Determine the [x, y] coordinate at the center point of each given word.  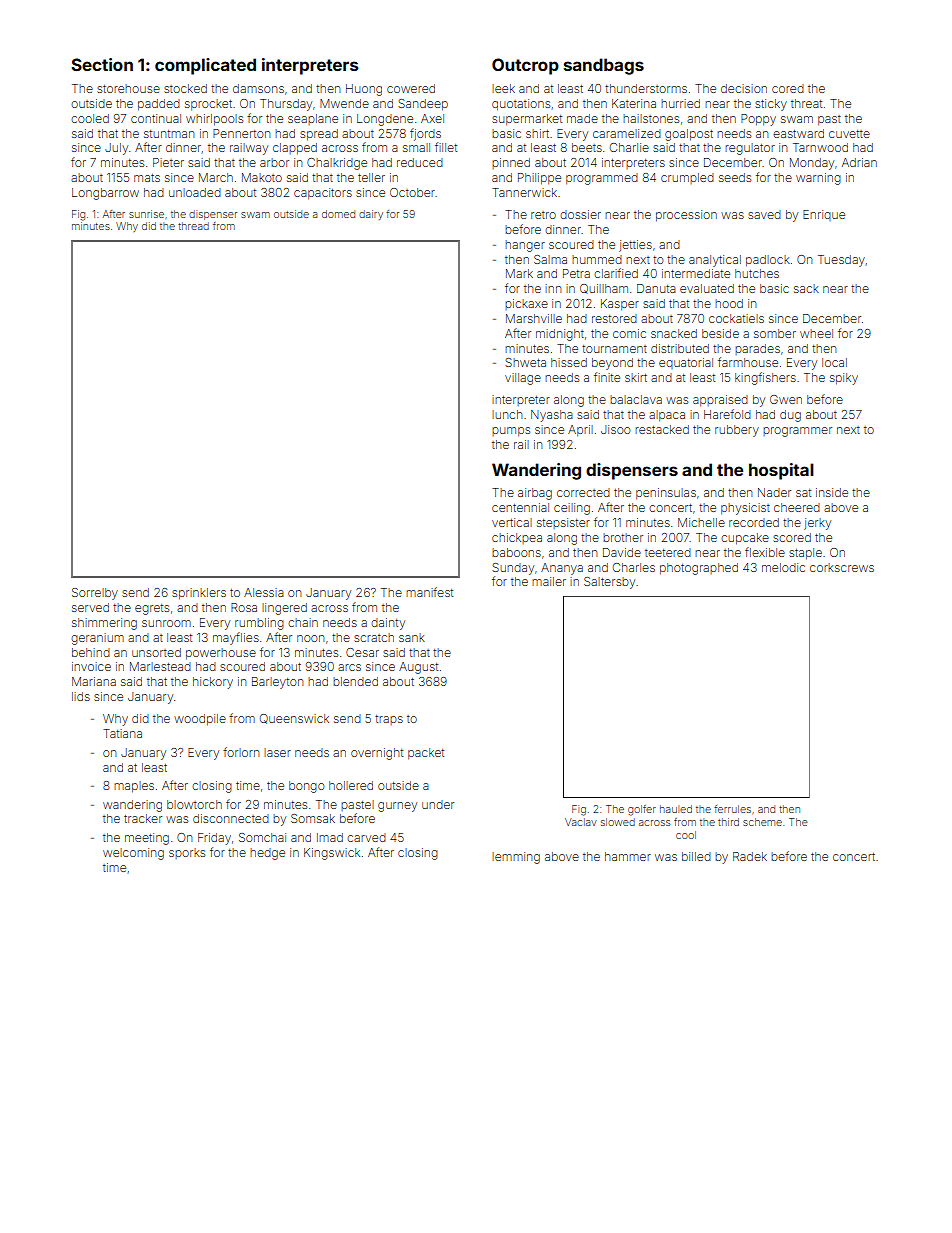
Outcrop [525, 66]
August [418, 668]
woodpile [200, 720]
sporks [187, 853]
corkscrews [842, 567]
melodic [783, 567]
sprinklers [199, 594]
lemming [516, 858]
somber [775, 333]
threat [806, 103]
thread [193, 226]
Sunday [513, 569]
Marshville [534, 318]
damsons [258, 88]
